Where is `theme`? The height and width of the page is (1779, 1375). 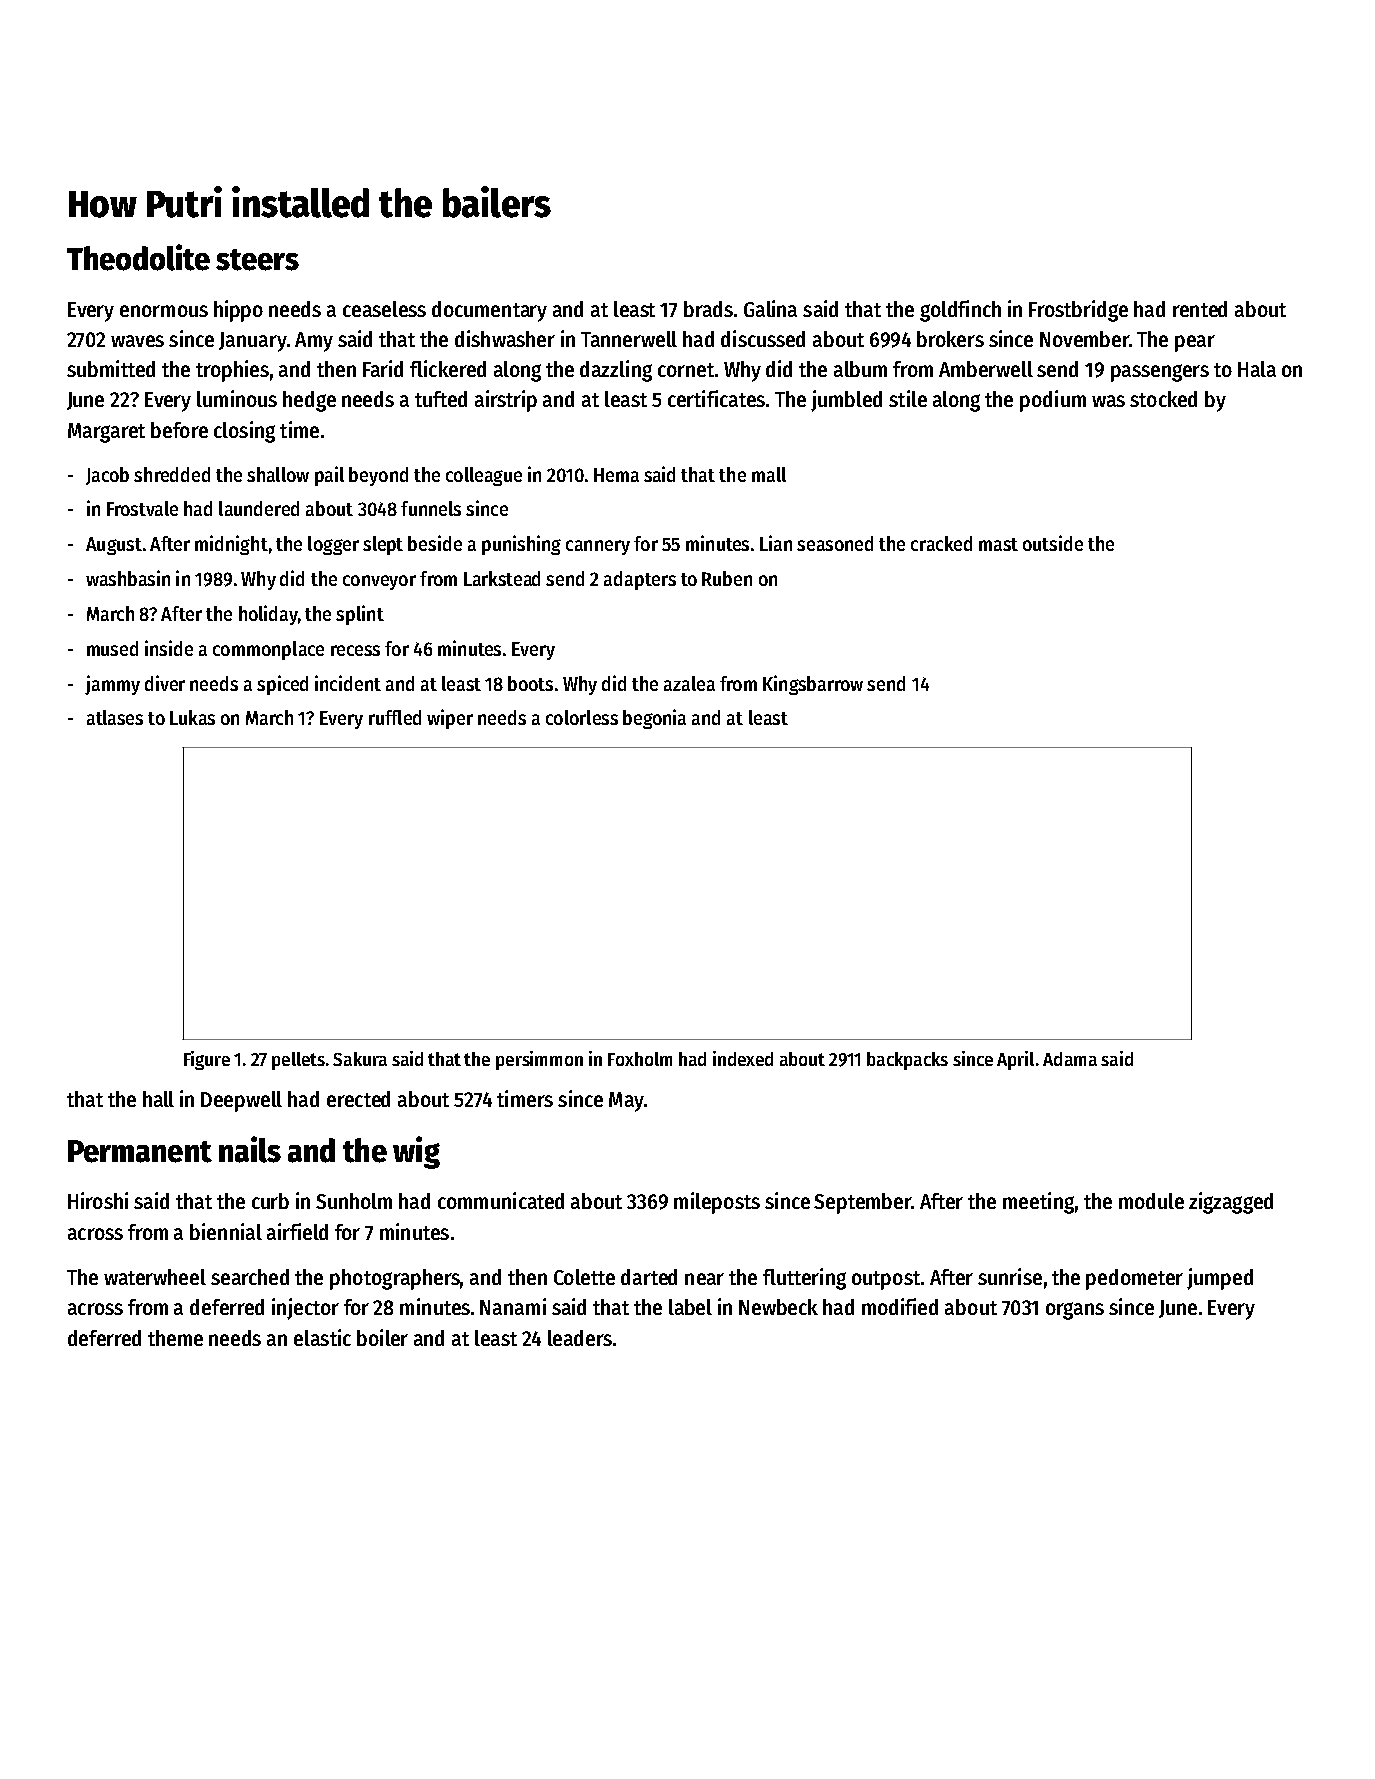
theme is located at coordinates (175, 1338).
